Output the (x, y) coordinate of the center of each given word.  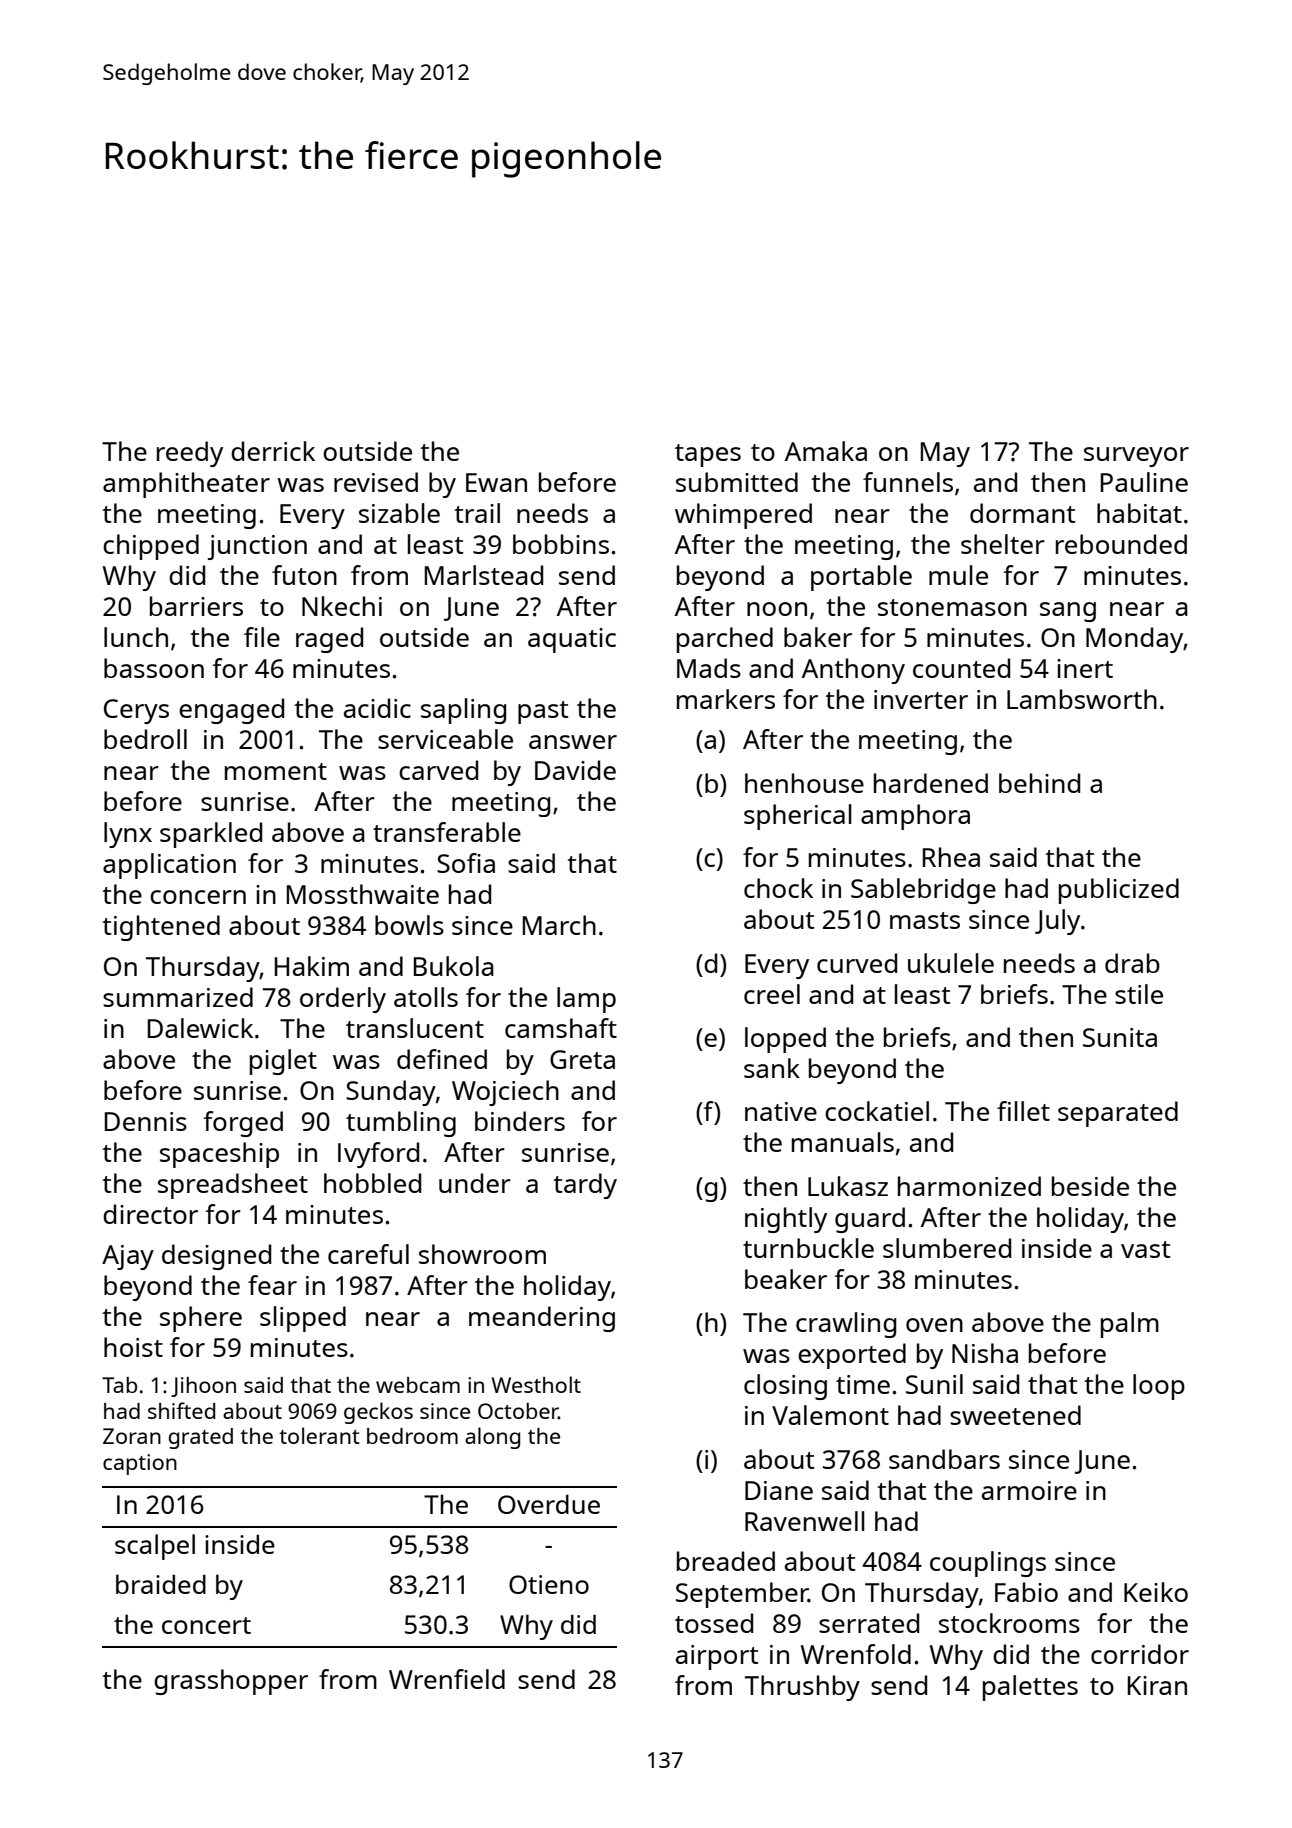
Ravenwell (805, 1521)
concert (206, 1625)
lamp (586, 1000)
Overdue (549, 1504)
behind (1039, 783)
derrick (273, 451)
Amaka (826, 451)
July (1057, 922)
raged (329, 640)
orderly (343, 1000)
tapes (708, 455)
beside (1090, 1186)
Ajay (128, 1257)
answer (573, 742)
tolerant (319, 1435)
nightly (786, 1220)
